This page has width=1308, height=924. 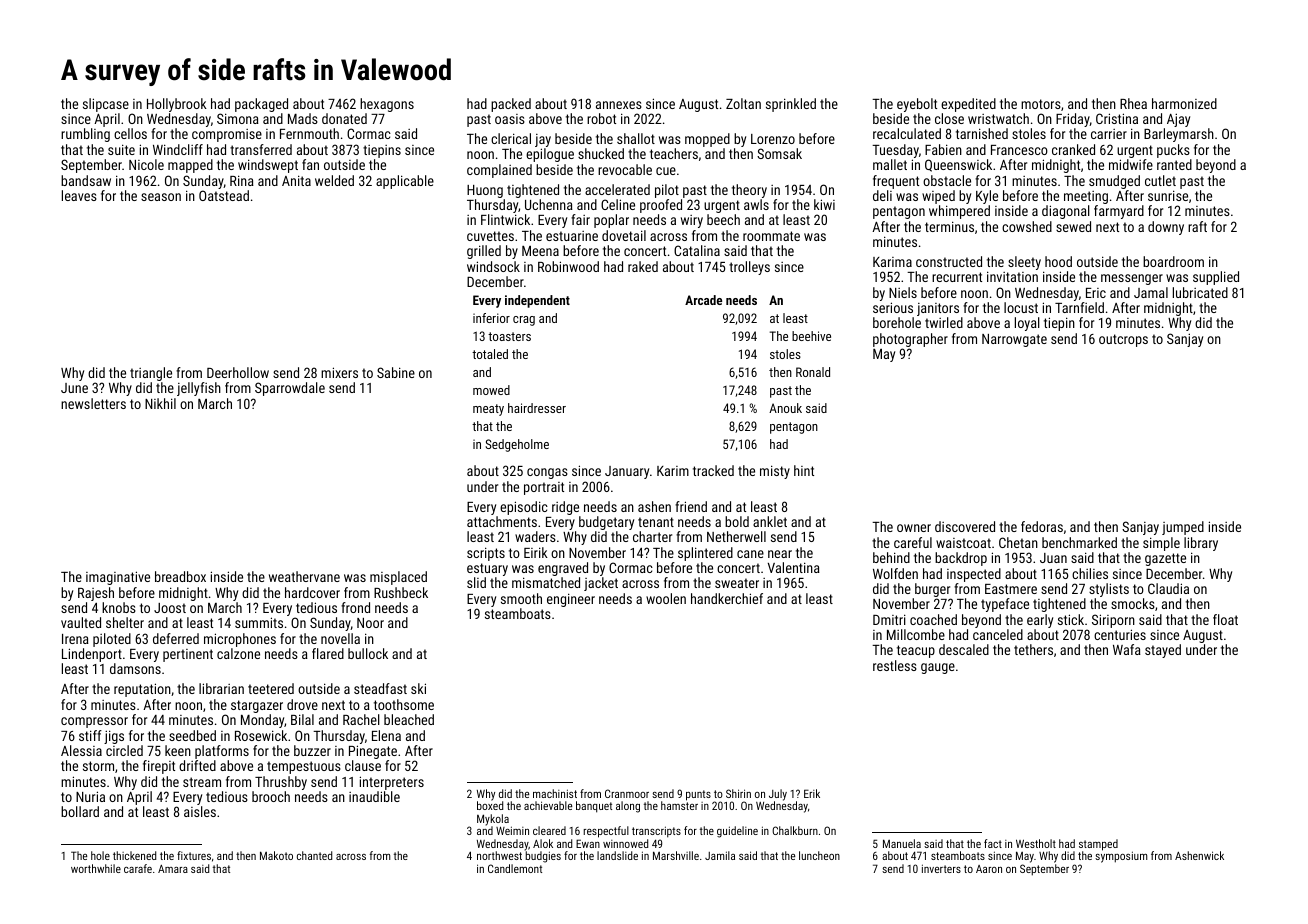 What do you see at coordinates (1132, 279) in the page?
I see `messenger` at bounding box center [1132, 279].
